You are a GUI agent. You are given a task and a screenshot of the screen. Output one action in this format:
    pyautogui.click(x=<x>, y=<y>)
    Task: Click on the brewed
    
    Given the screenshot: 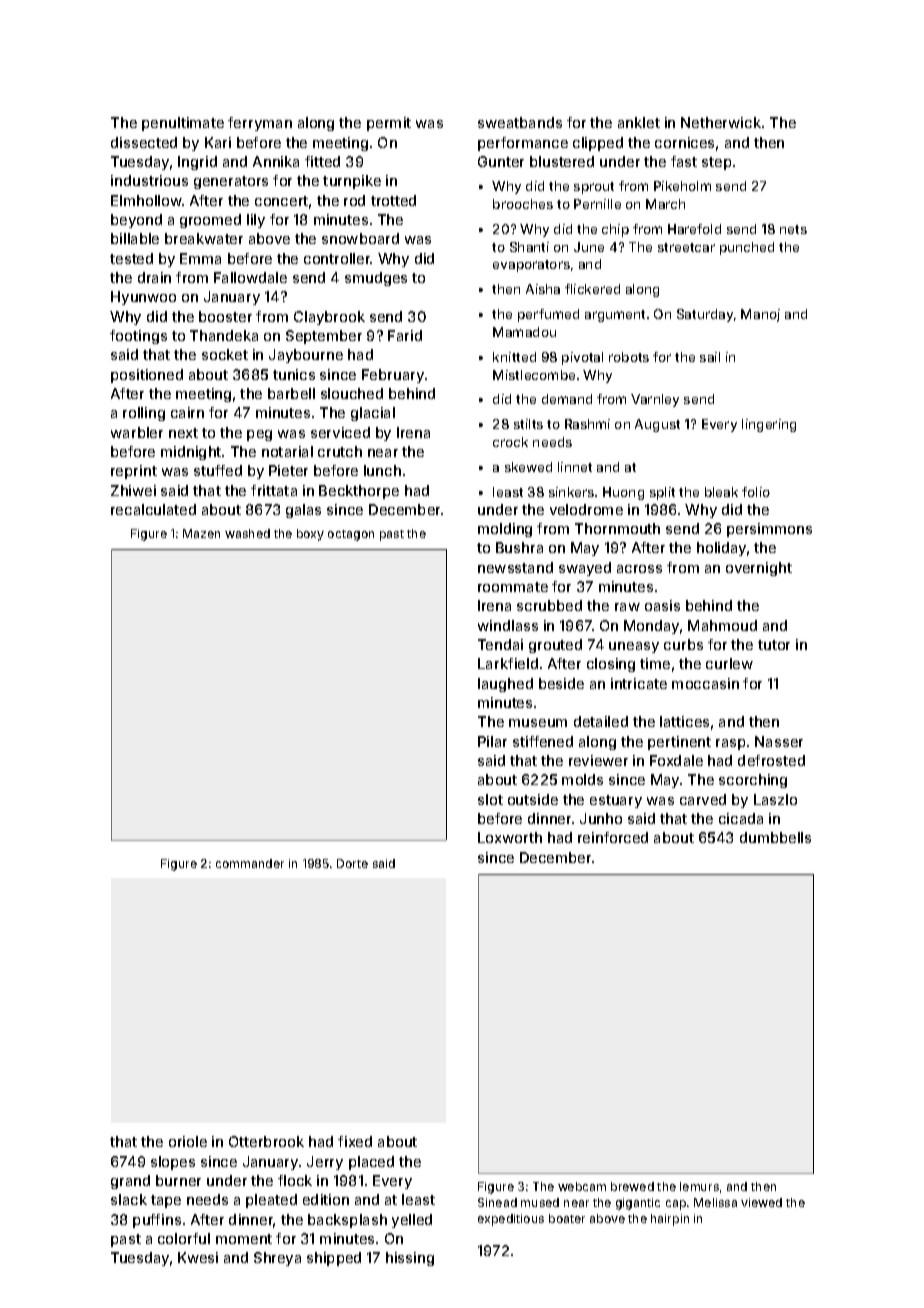 What is the action you would take?
    pyautogui.click(x=632, y=1186)
